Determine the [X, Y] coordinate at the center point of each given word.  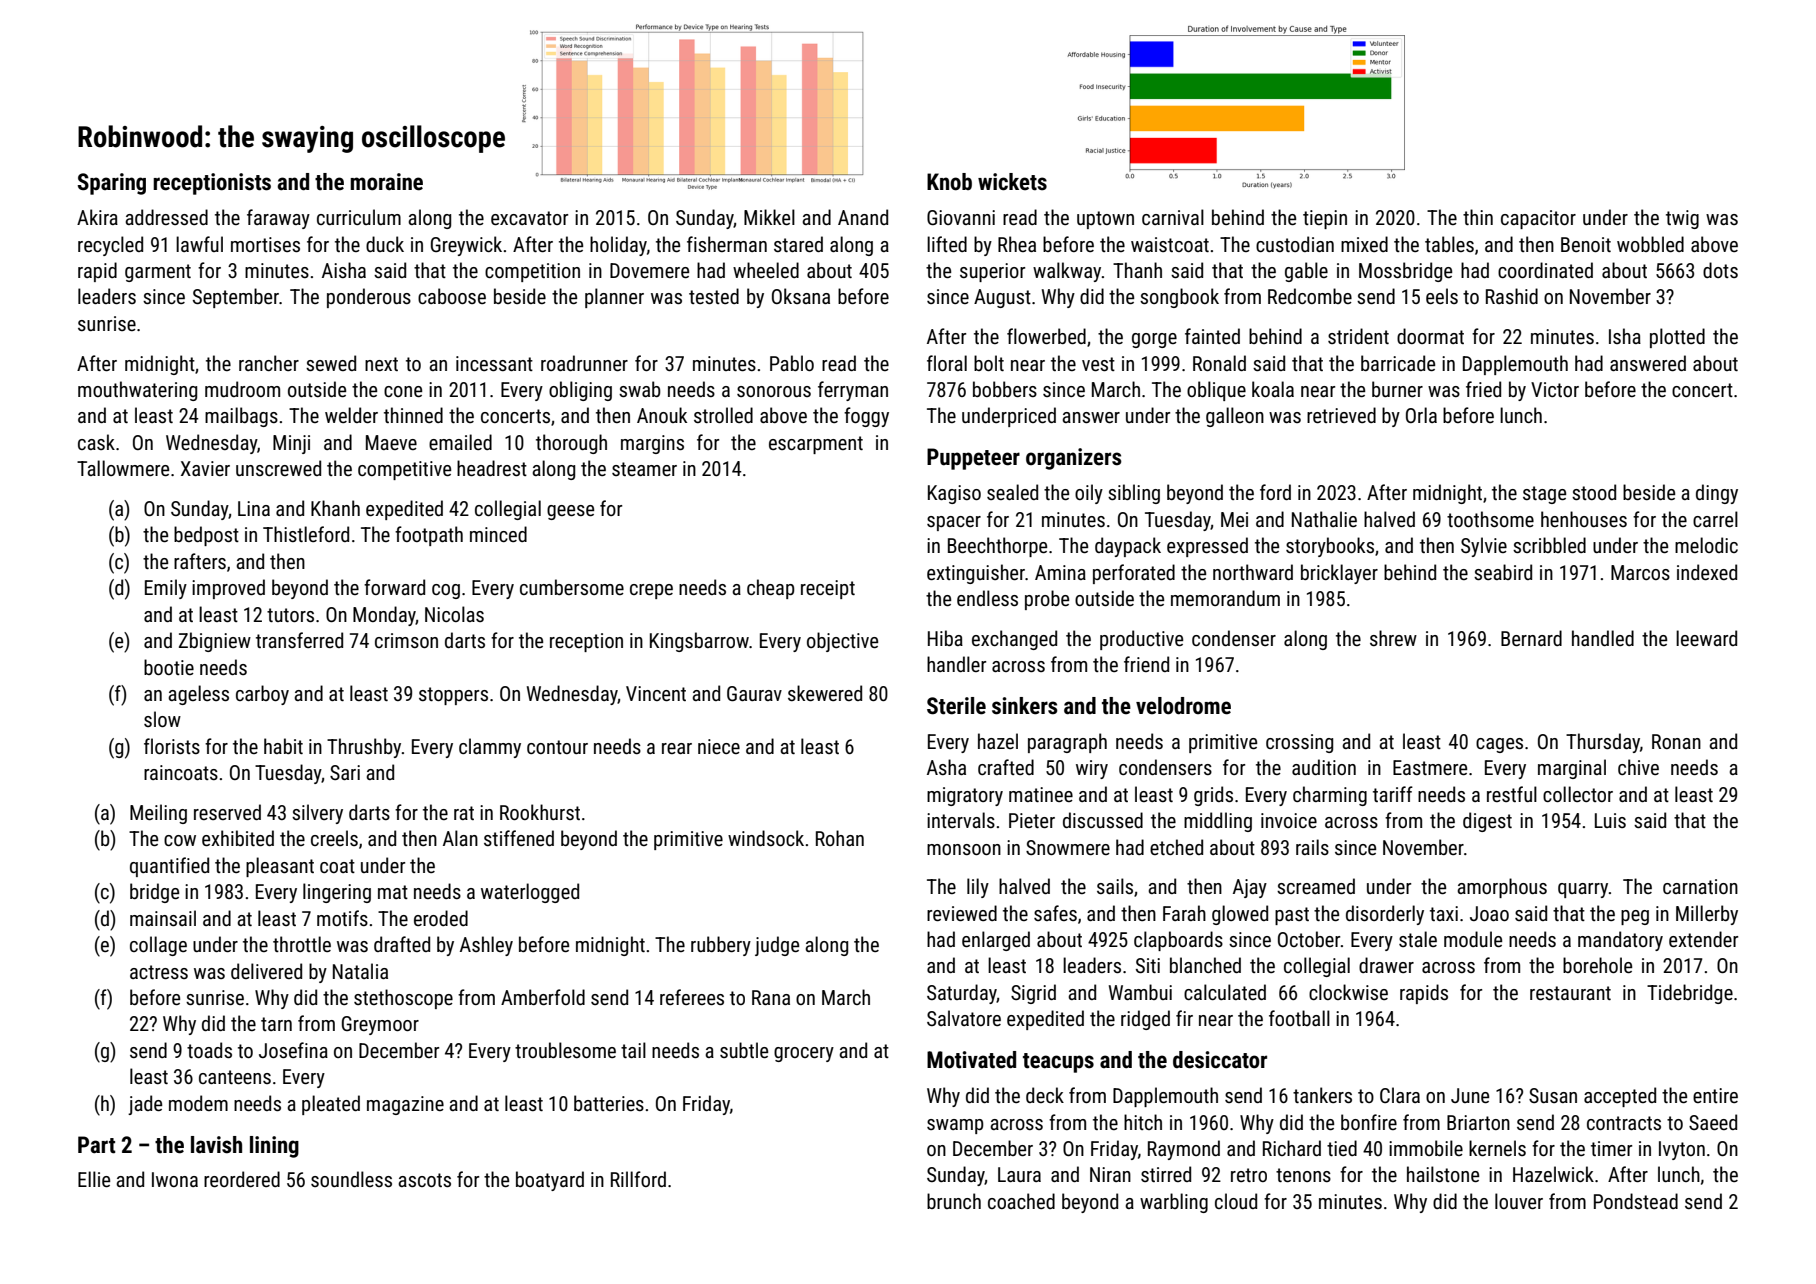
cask [96, 442]
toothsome [1490, 519]
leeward [1706, 638]
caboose [452, 296]
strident [1358, 336]
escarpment [816, 445]
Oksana [801, 296]
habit [283, 746]
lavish [216, 1145]
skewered [825, 693]
